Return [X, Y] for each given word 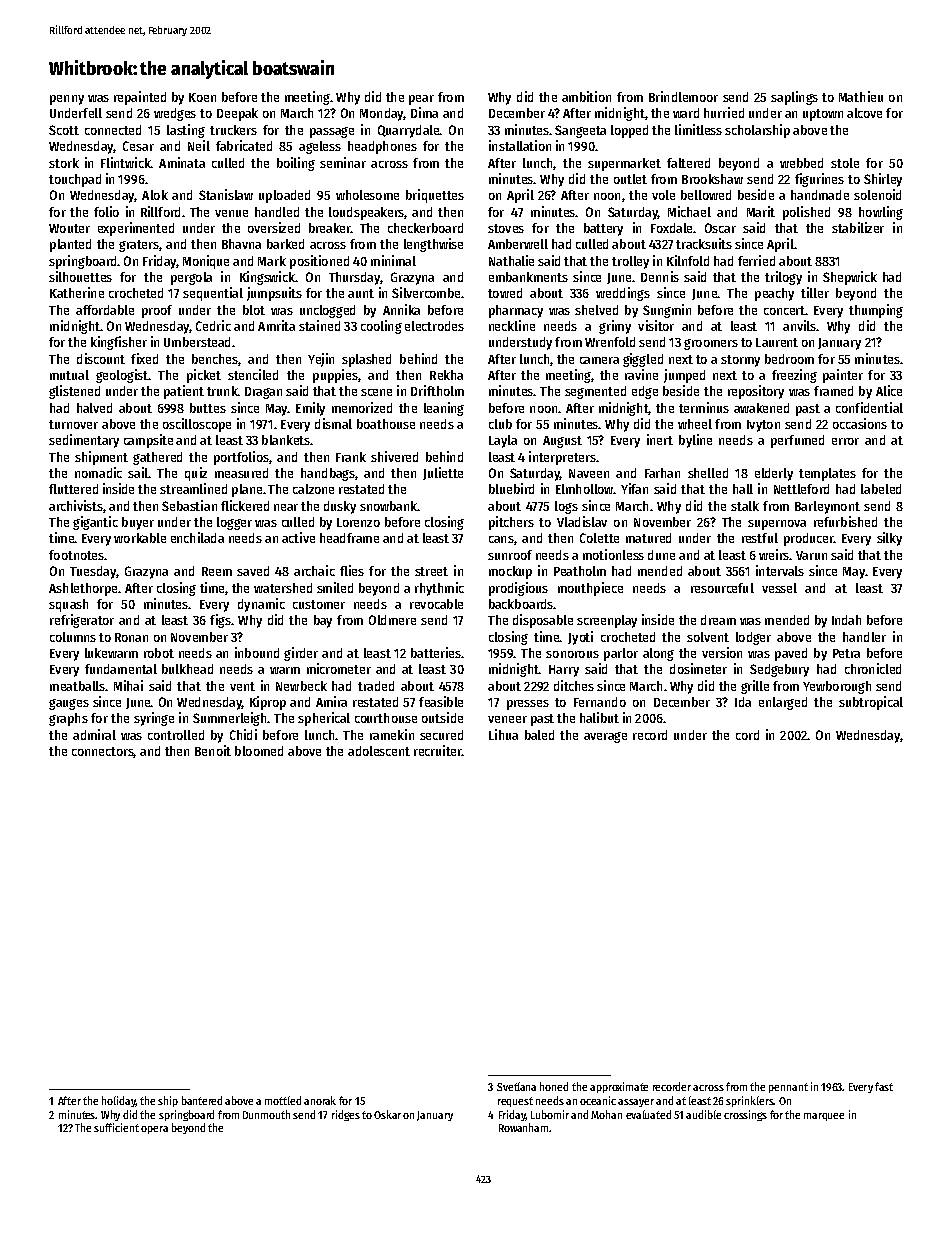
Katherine [77, 292]
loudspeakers [366, 213]
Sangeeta [580, 131]
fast [884, 1086]
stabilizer [858, 227]
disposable [543, 621]
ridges [346, 1115]
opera [154, 1130]
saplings [794, 98]
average [605, 737]
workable [140, 538]
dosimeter [698, 668]
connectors [103, 752]
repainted [140, 98]
